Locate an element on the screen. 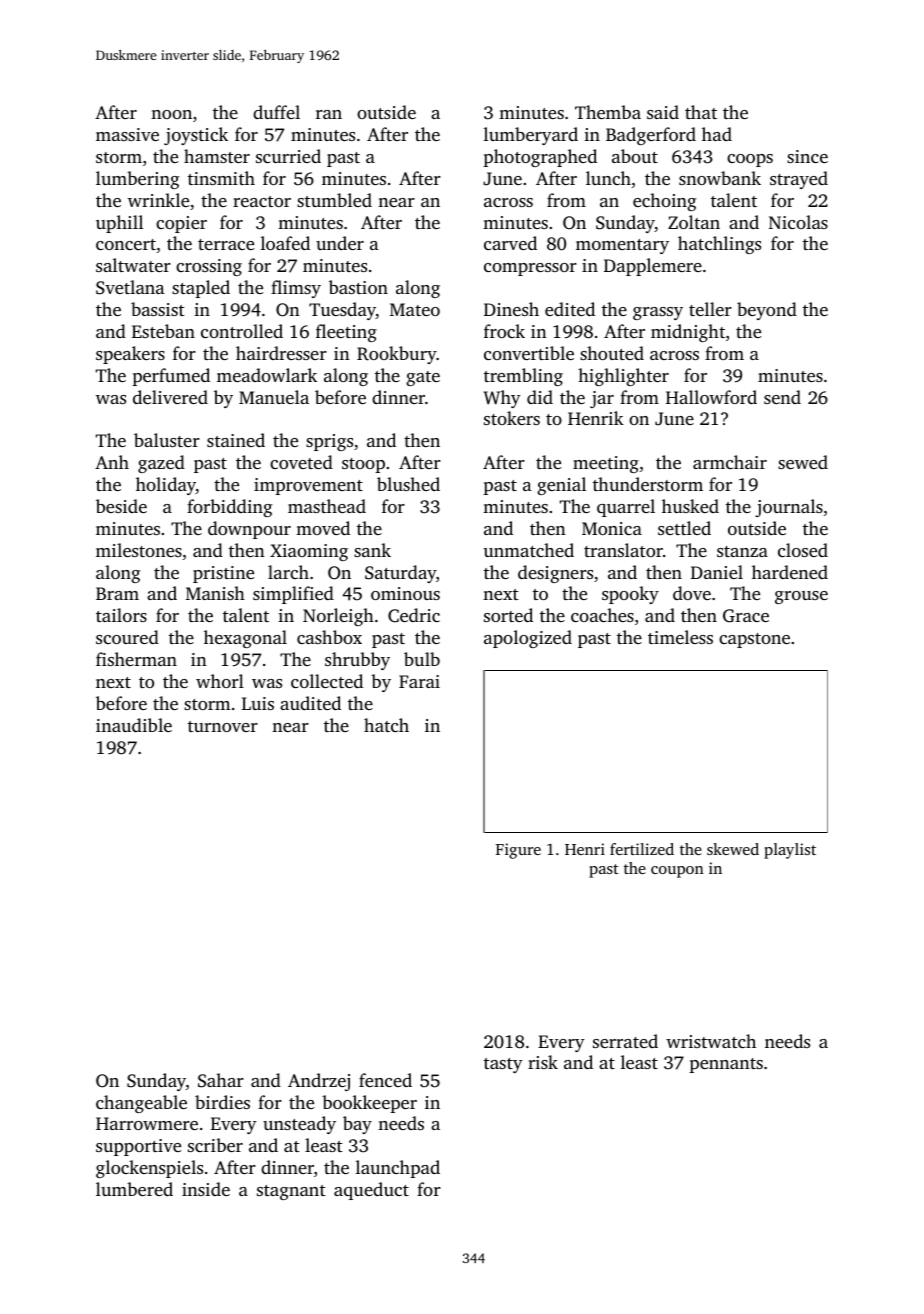  stagnant is located at coordinates (291, 1192).
